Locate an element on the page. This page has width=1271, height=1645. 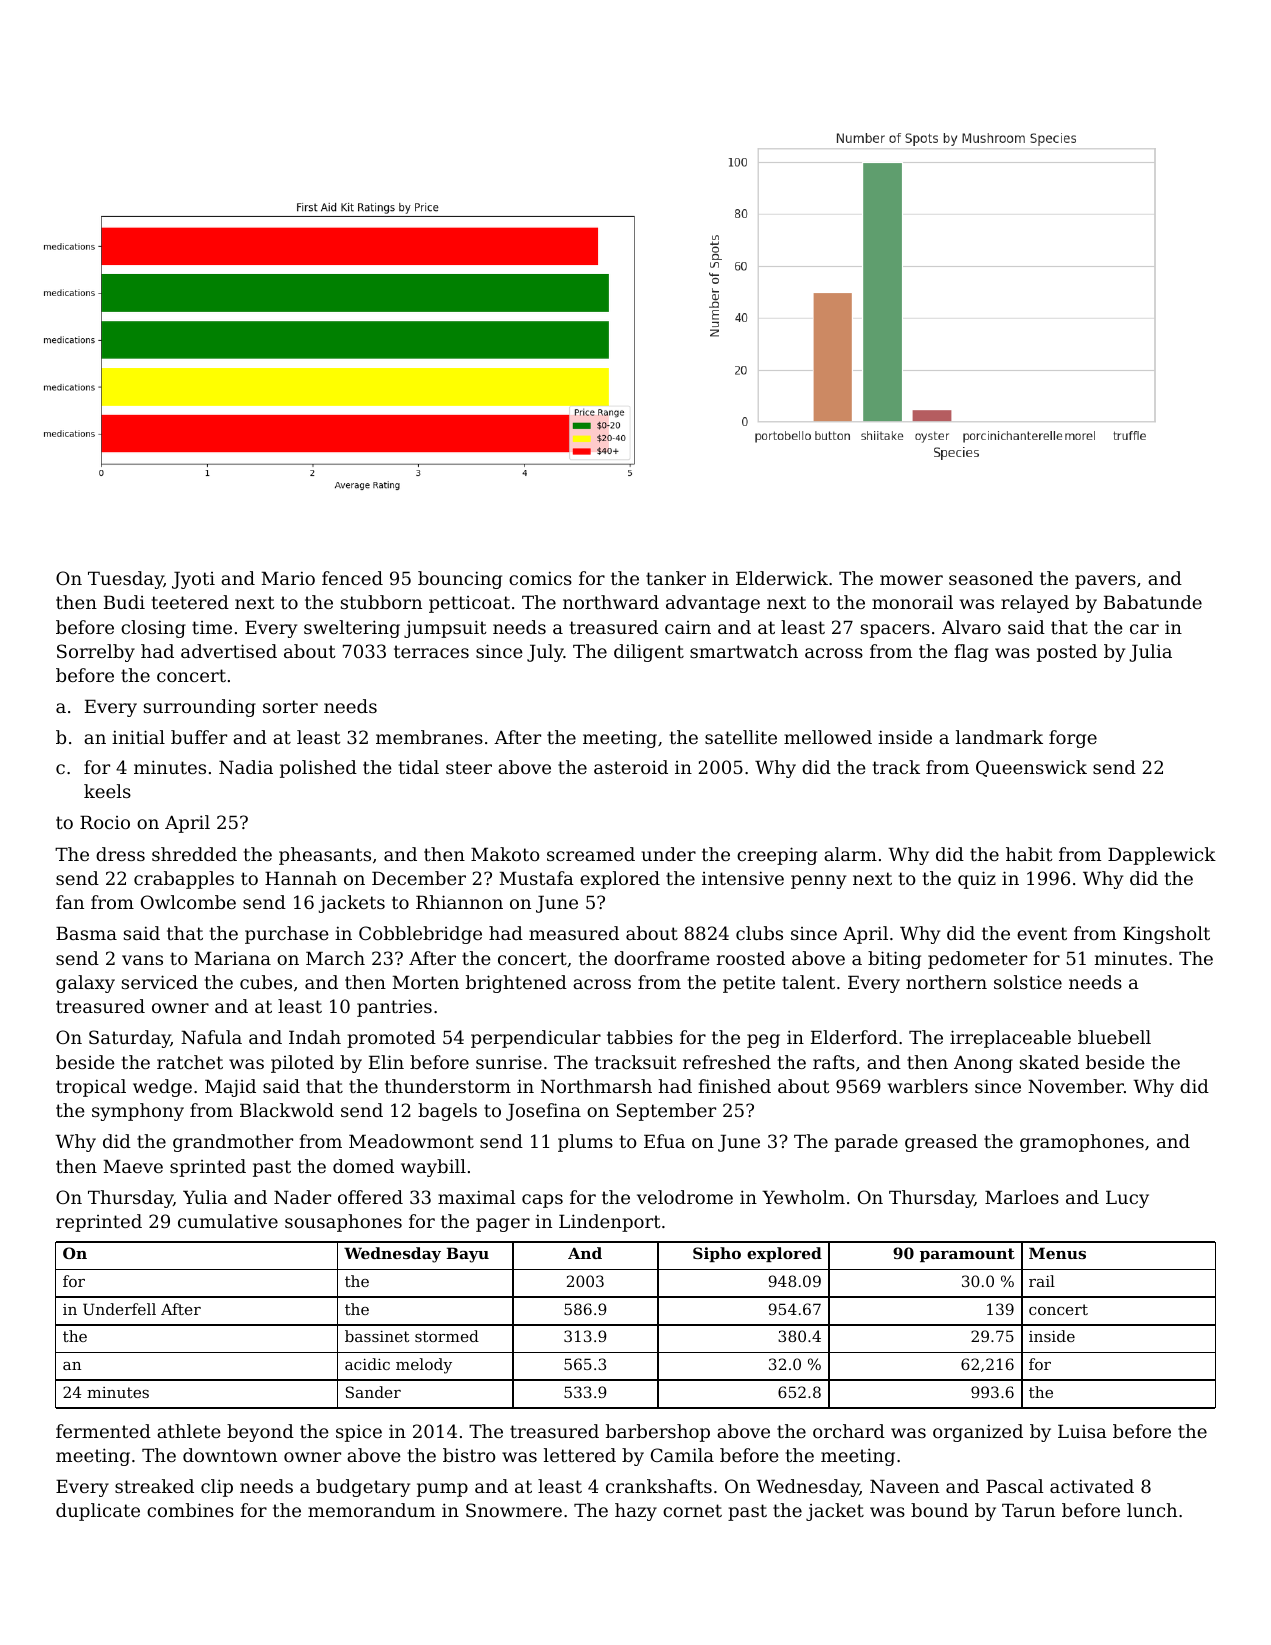
solstice is located at coordinates (1028, 982).
